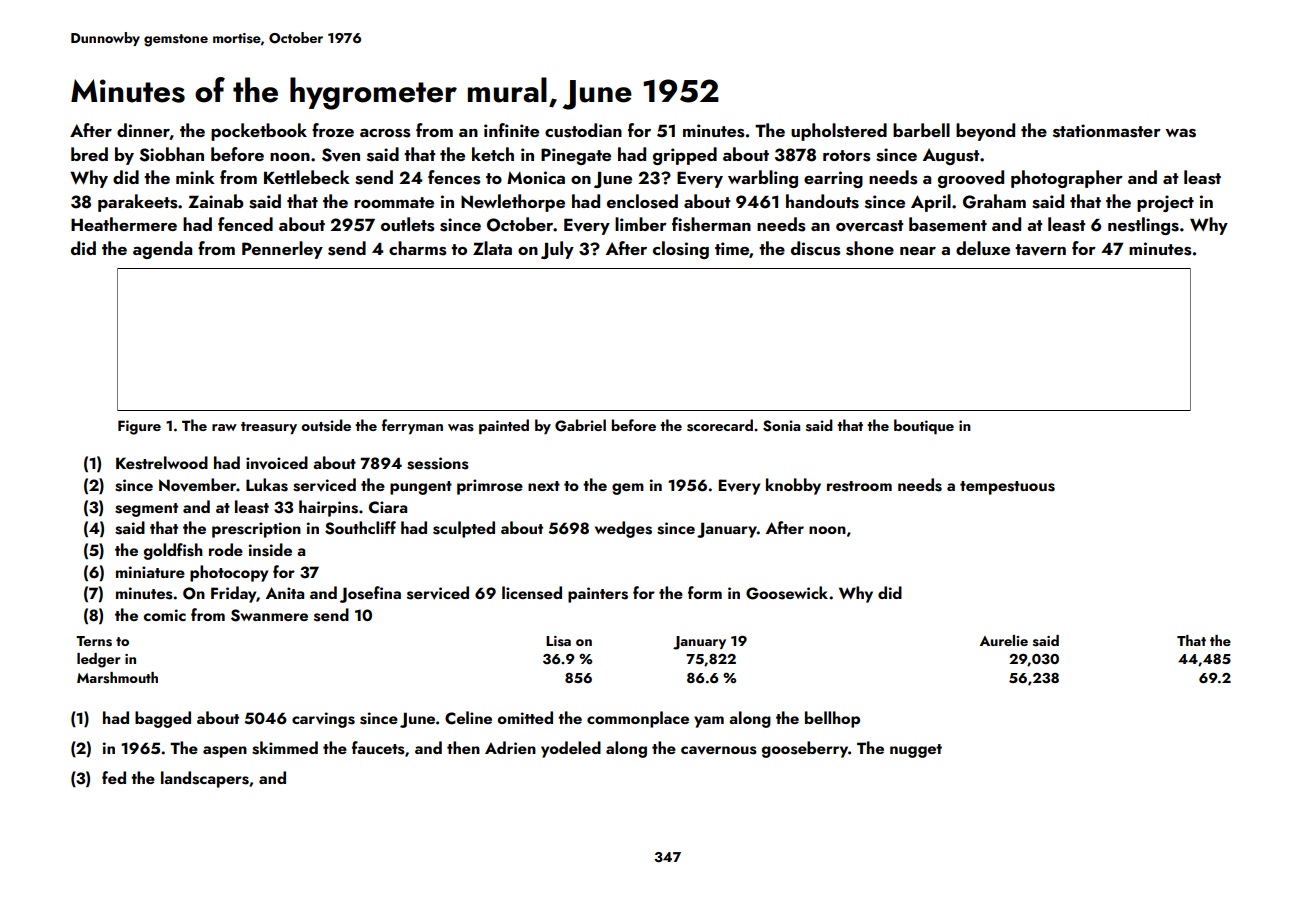  What do you see at coordinates (623, 529) in the screenshot?
I see `wedges` at bounding box center [623, 529].
